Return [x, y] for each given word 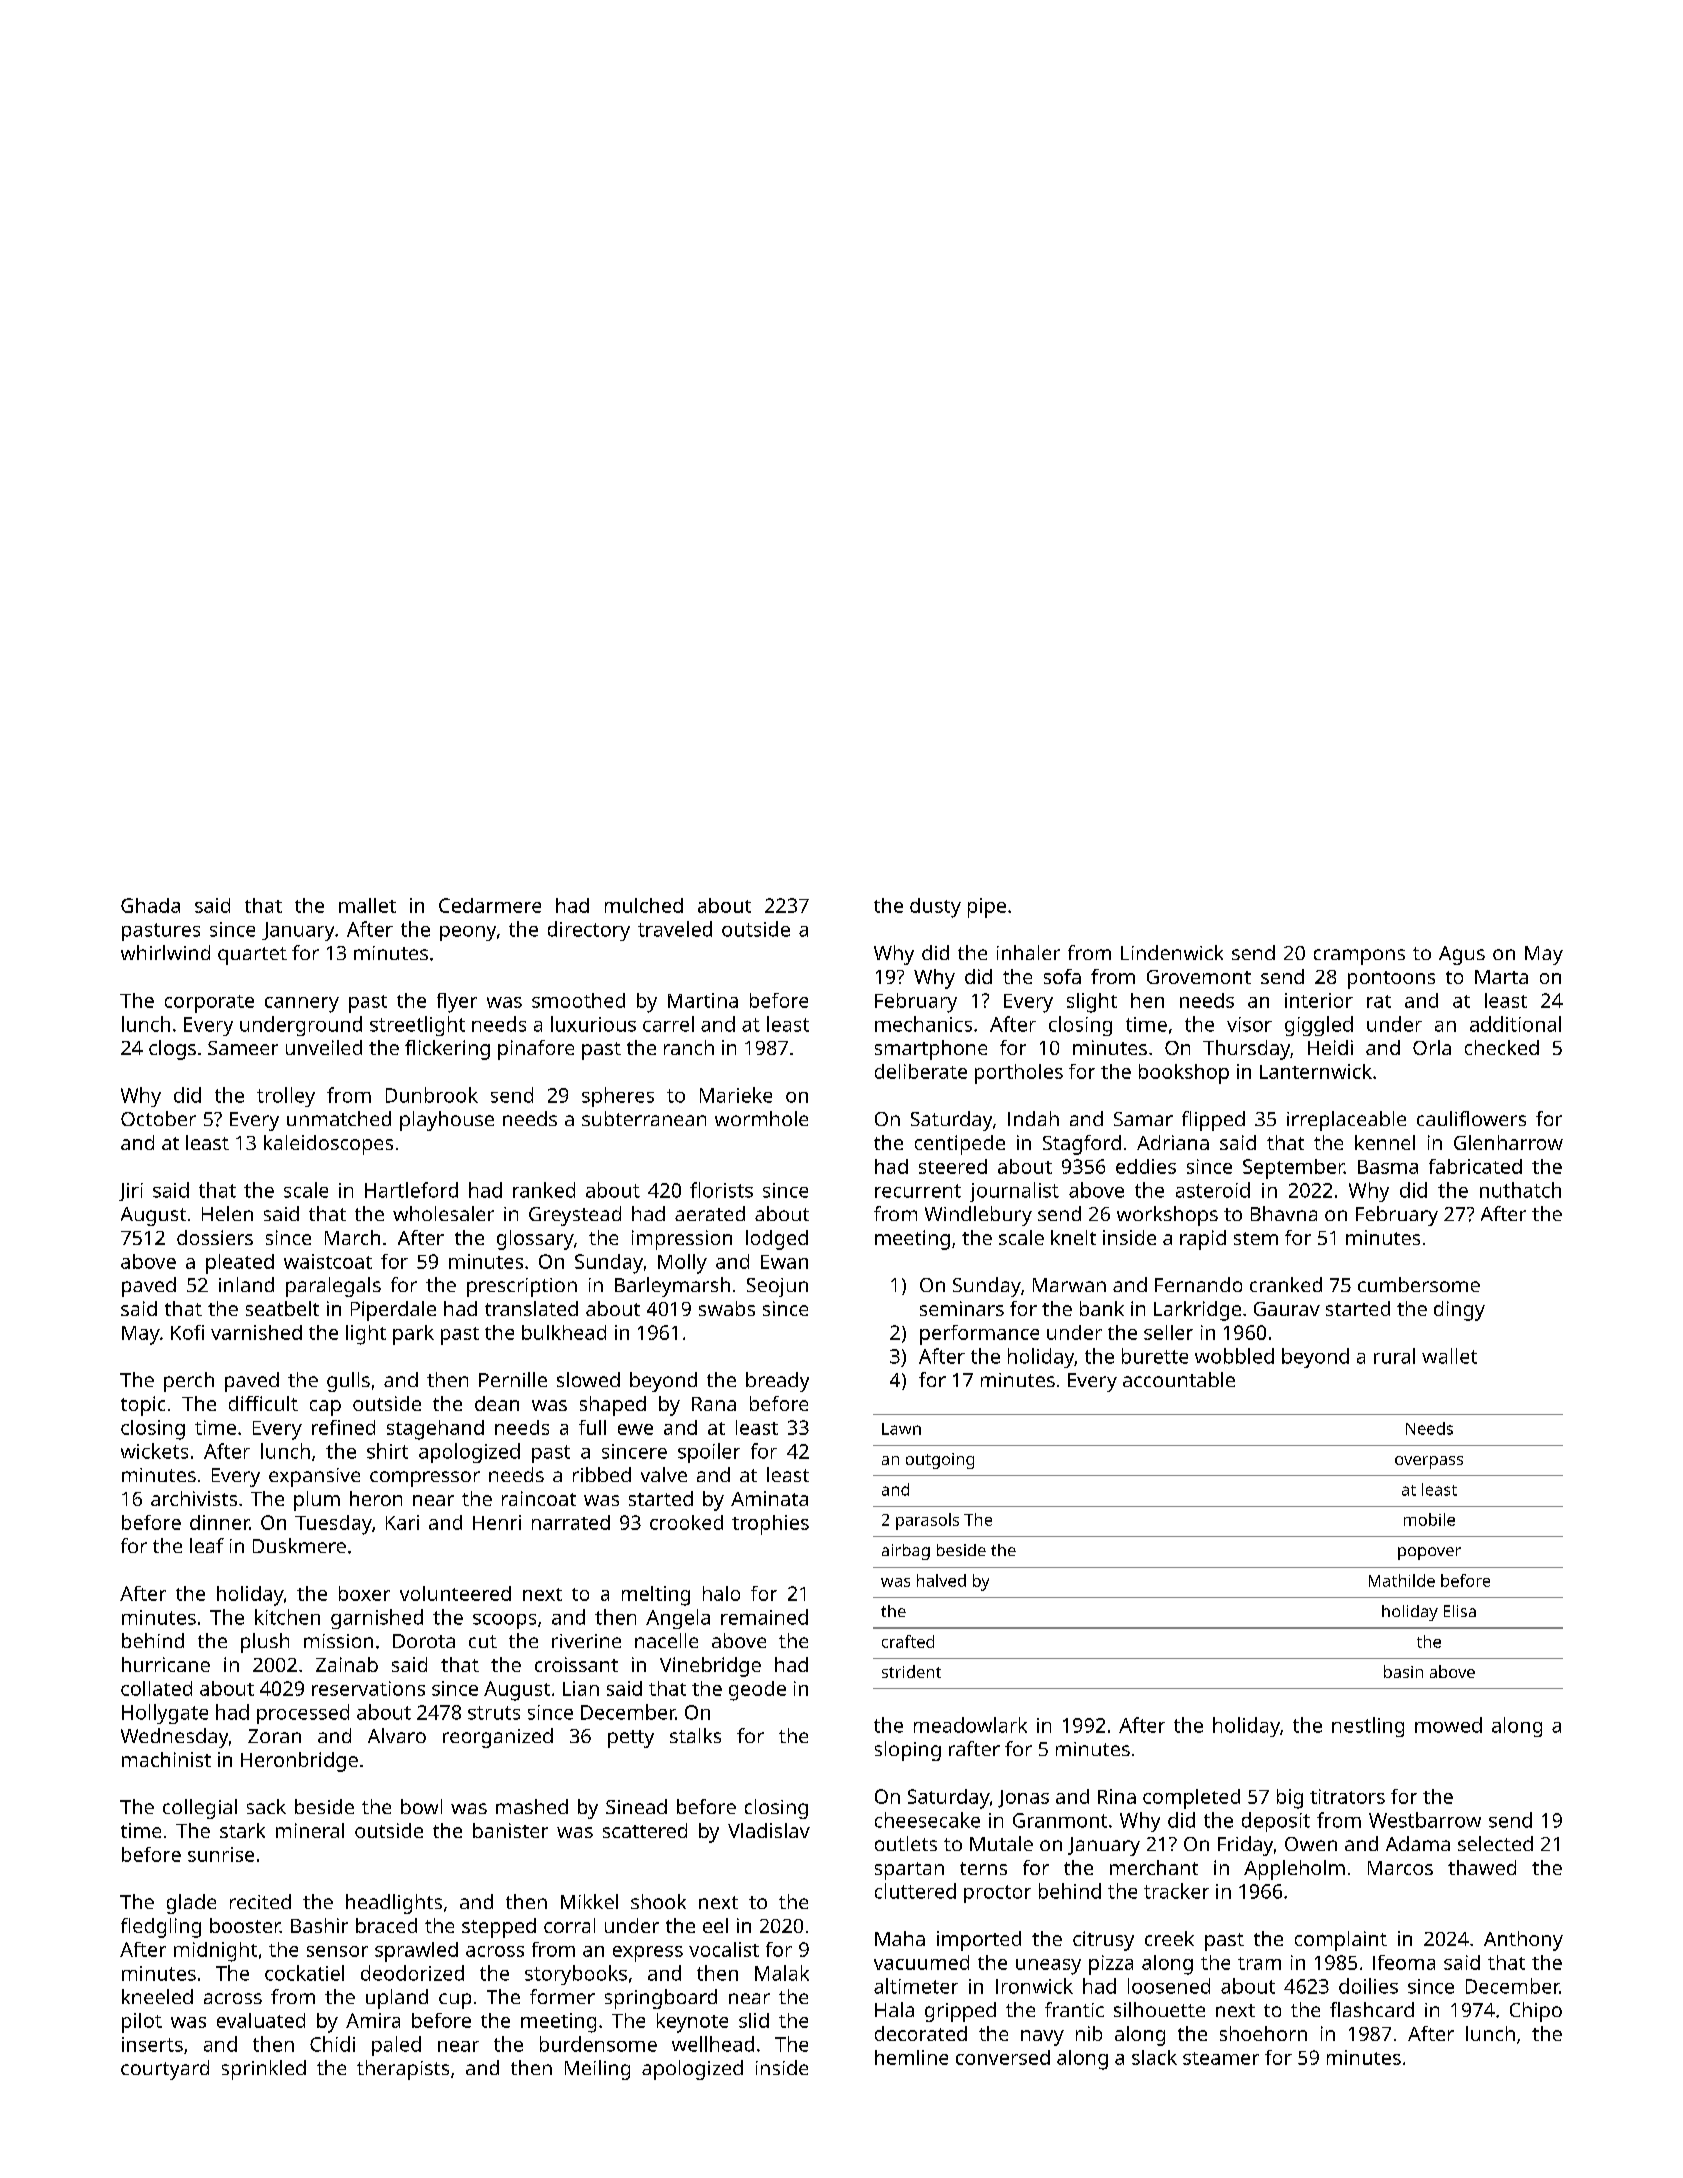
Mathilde [1402, 1580]
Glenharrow [1508, 1142]
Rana [714, 1404]
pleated [240, 1264]
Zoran [274, 1736]
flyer [457, 1003]
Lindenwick [1172, 952]
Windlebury [978, 1216]
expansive [314, 1477]
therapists [403, 2070]
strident [911, 1671]
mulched [644, 905]
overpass [1429, 1462]
